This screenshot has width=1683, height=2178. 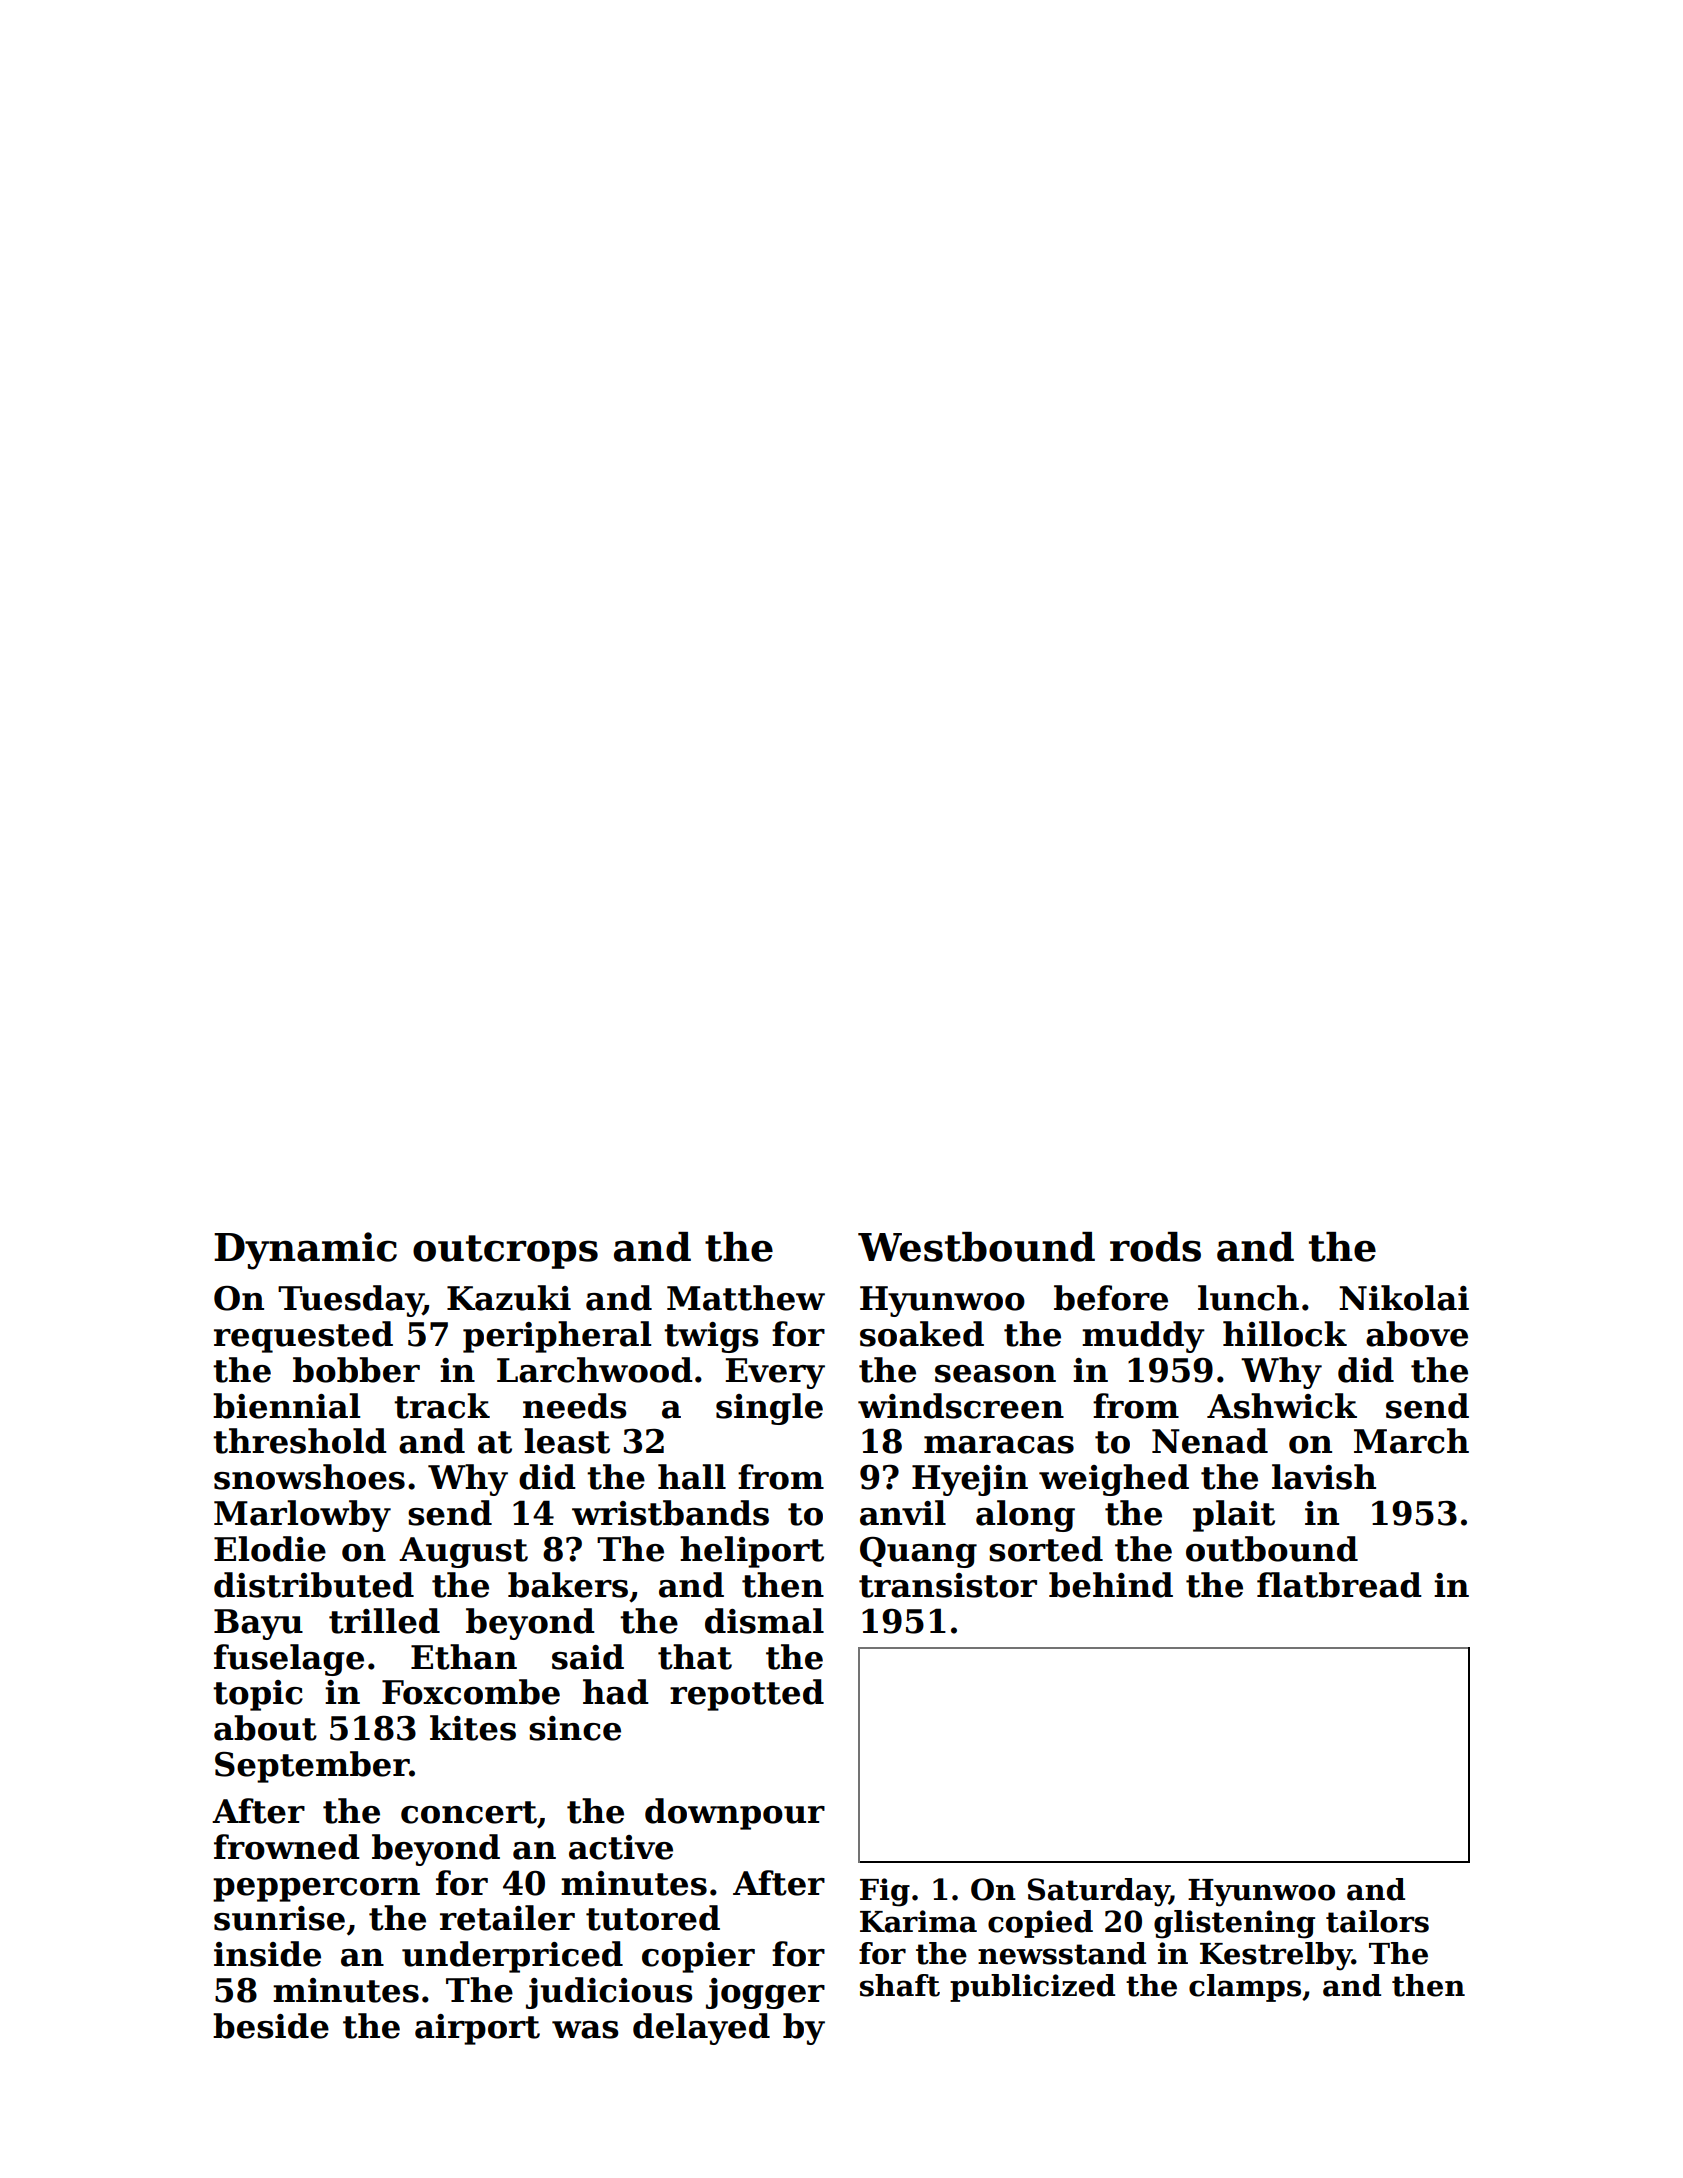 What do you see at coordinates (885, 1892) in the screenshot?
I see `Fig` at bounding box center [885, 1892].
